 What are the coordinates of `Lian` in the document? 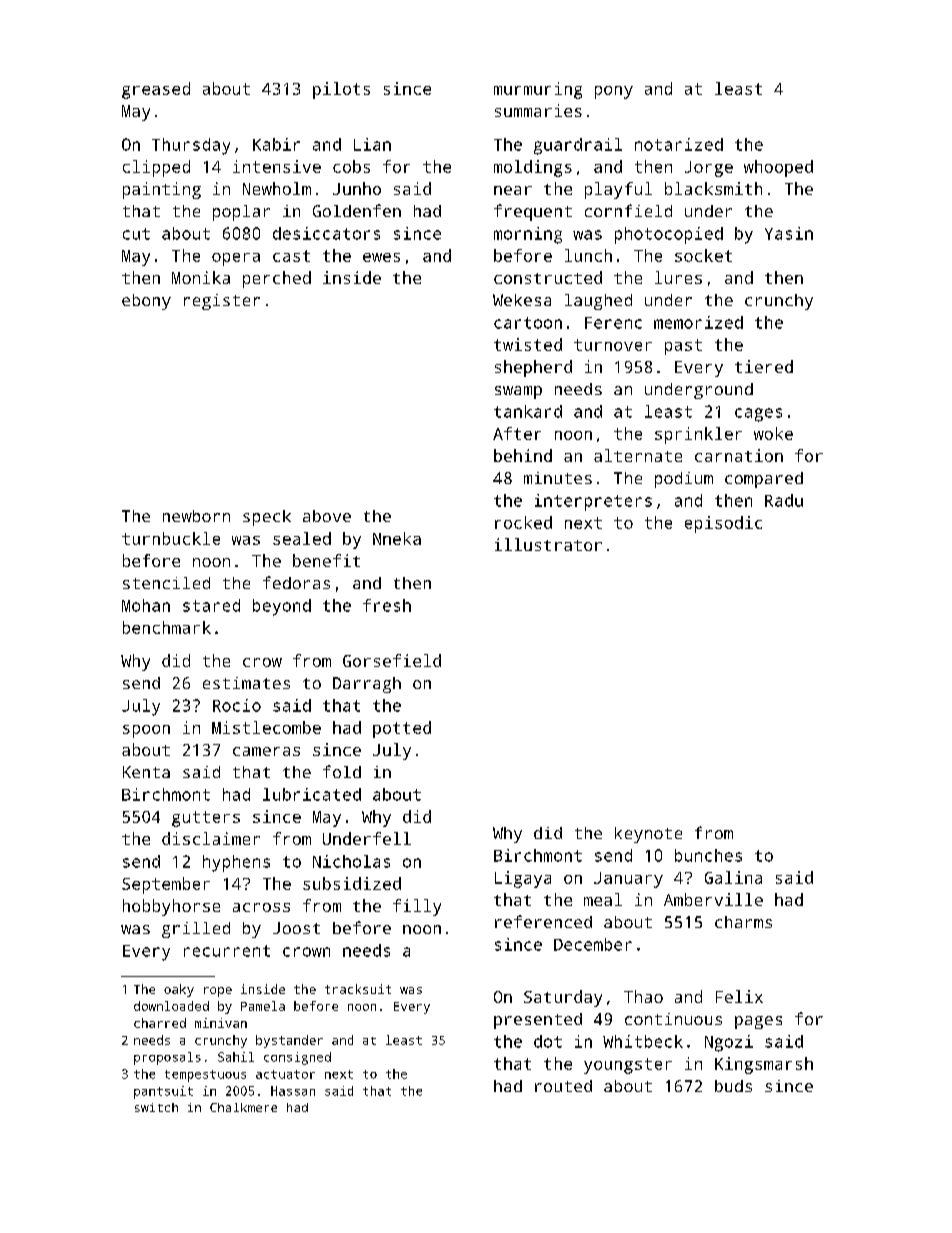 It's located at (372, 144).
